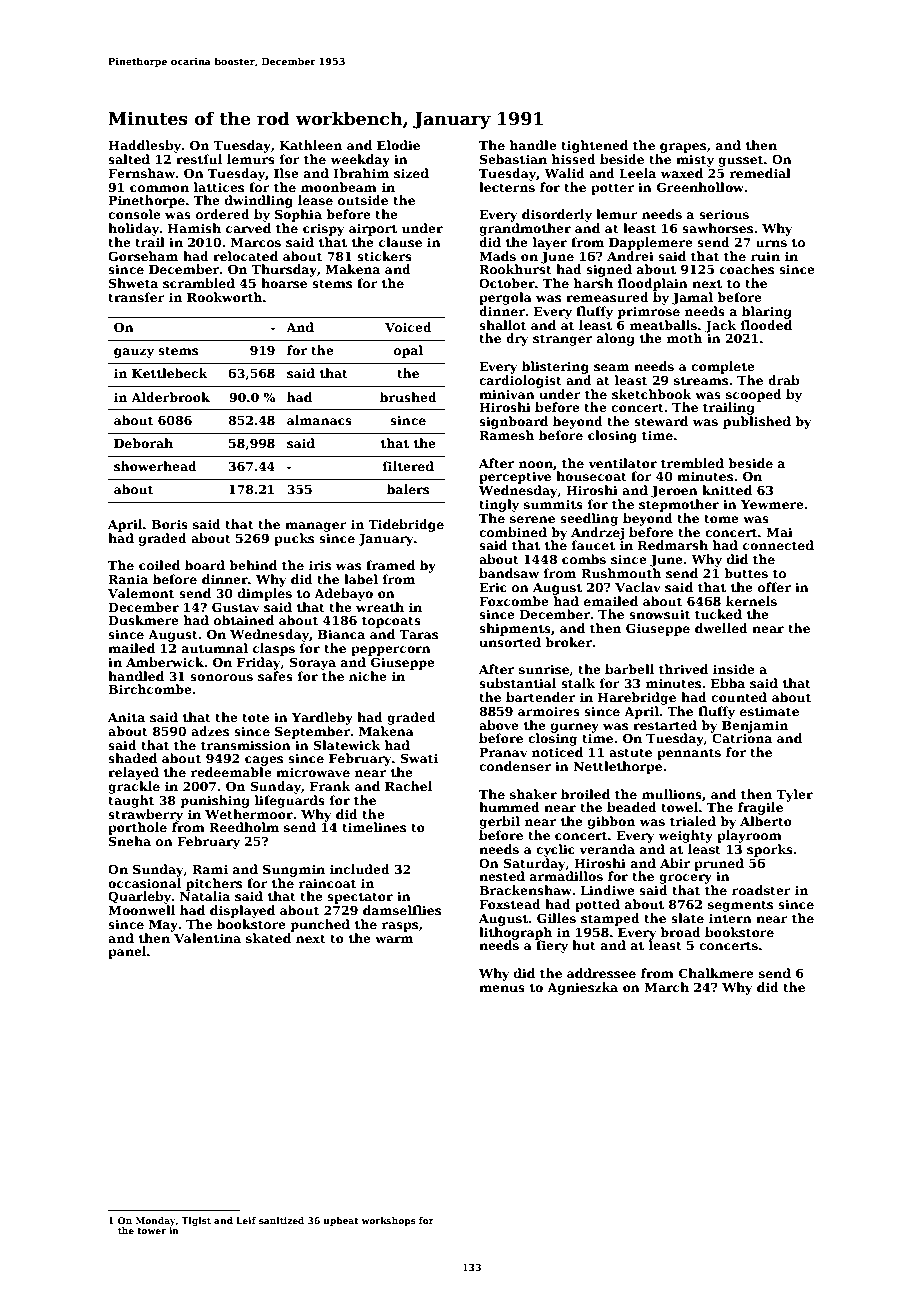  What do you see at coordinates (520, 381) in the image?
I see `cardiologist` at bounding box center [520, 381].
